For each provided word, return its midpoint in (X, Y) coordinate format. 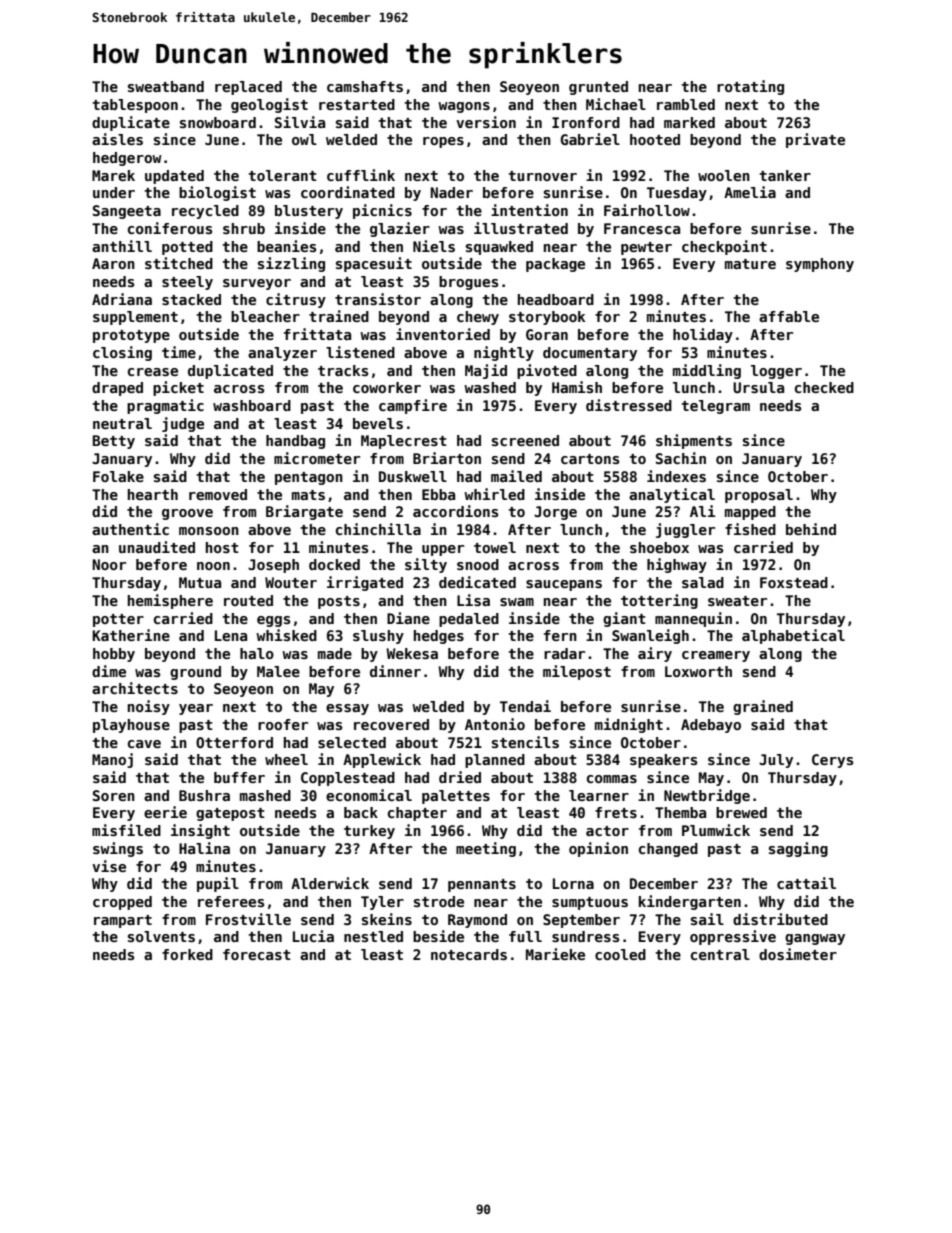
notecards (469, 954)
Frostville (248, 919)
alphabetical (793, 636)
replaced (248, 88)
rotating (750, 87)
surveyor (257, 284)
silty (426, 565)
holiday (703, 335)
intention (529, 210)
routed (248, 600)
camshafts (365, 86)
